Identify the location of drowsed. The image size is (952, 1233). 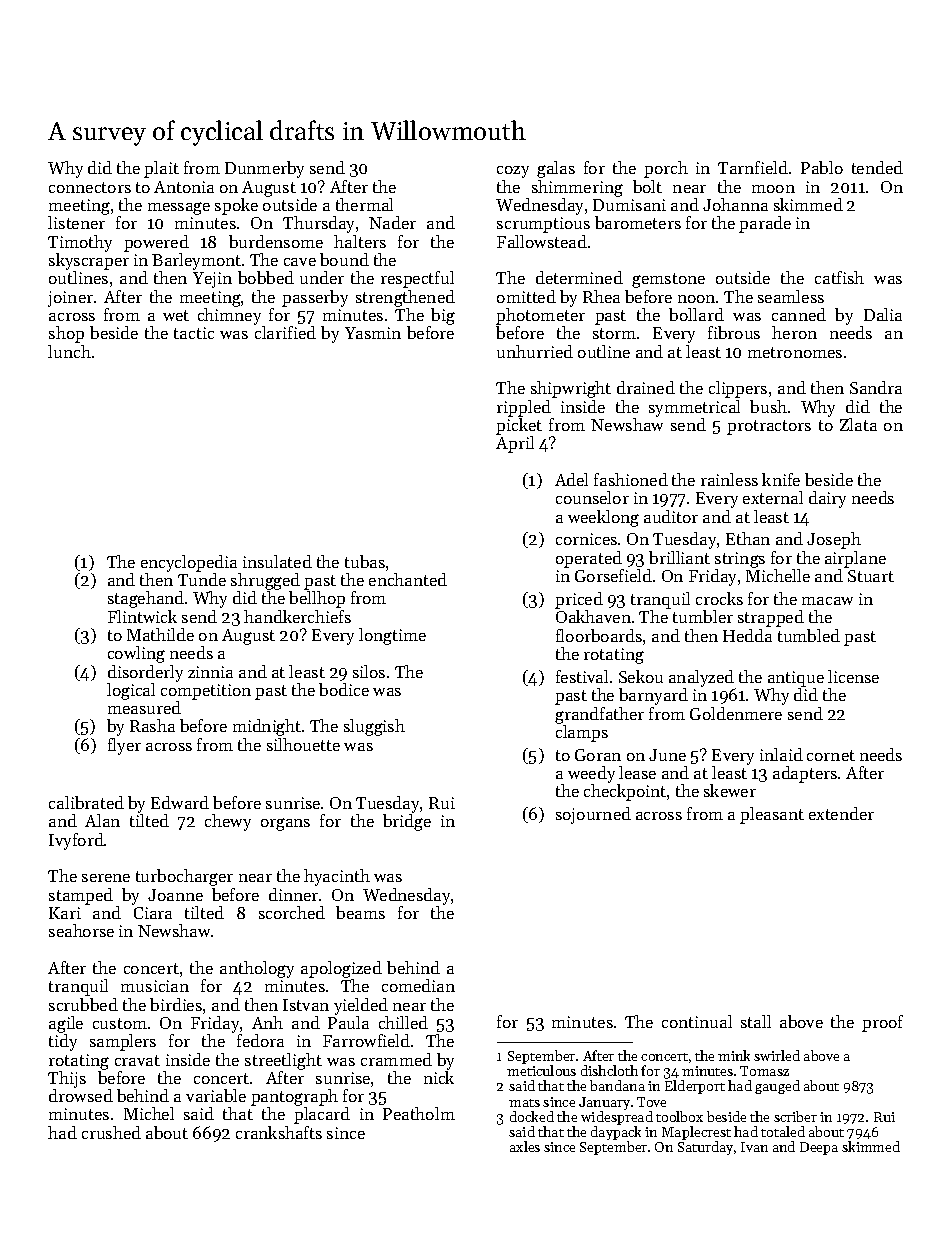
(81, 1095).
